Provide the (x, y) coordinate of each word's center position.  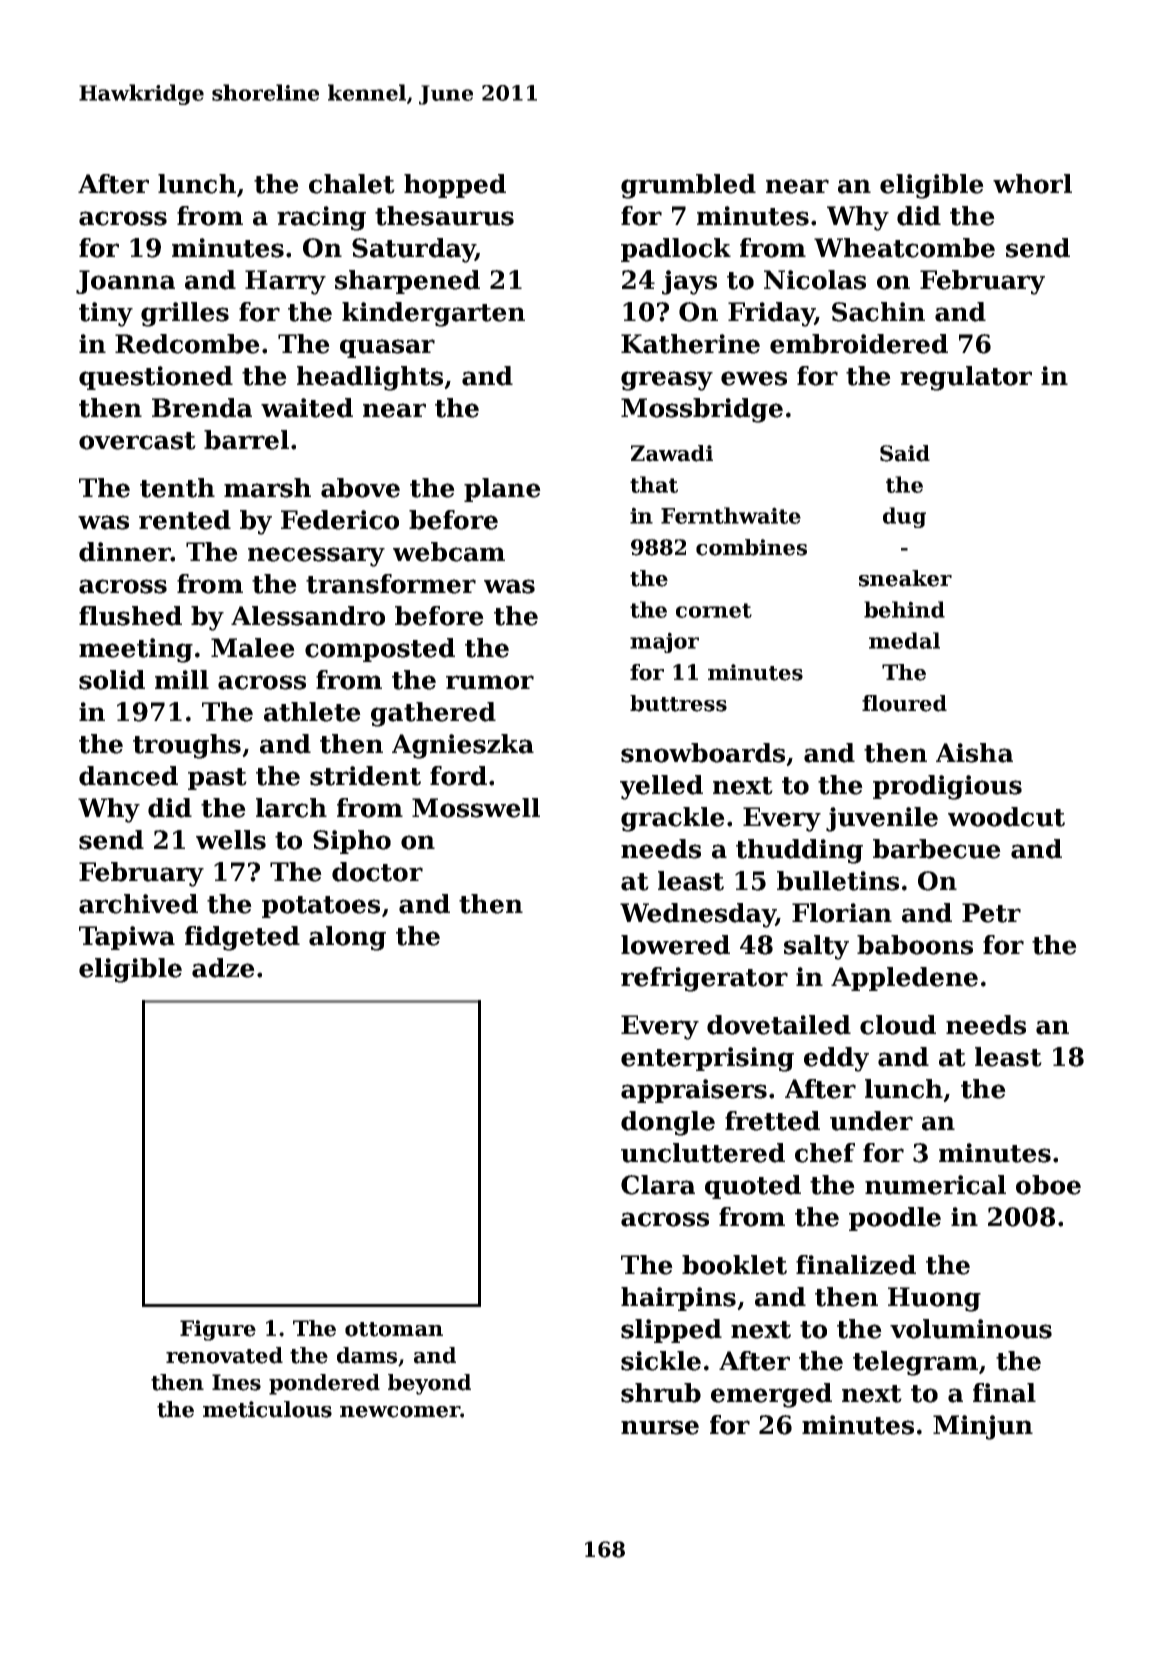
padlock (676, 250)
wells (231, 840)
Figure (218, 1330)
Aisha (974, 753)
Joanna (125, 282)
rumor (490, 682)
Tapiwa (127, 938)
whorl (1032, 184)
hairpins (678, 1299)
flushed (130, 616)
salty (816, 947)
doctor (377, 872)
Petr (991, 913)
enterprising (707, 1059)
